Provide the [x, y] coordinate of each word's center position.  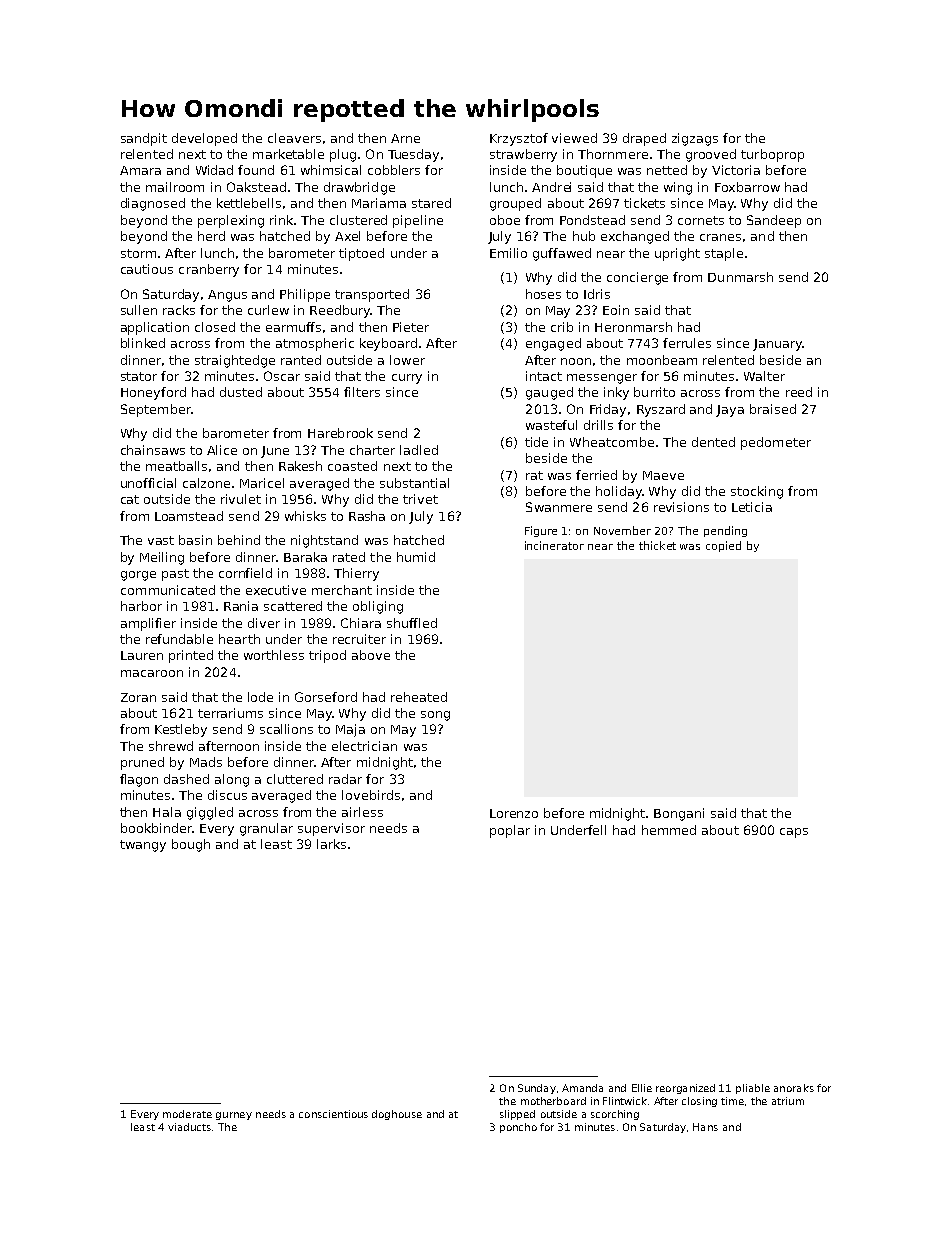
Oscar [282, 376]
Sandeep [774, 221]
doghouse [397, 1115]
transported [372, 295]
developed [204, 139]
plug [343, 155]
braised [773, 409]
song [435, 716]
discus [227, 795]
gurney [234, 1116]
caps [794, 833]
